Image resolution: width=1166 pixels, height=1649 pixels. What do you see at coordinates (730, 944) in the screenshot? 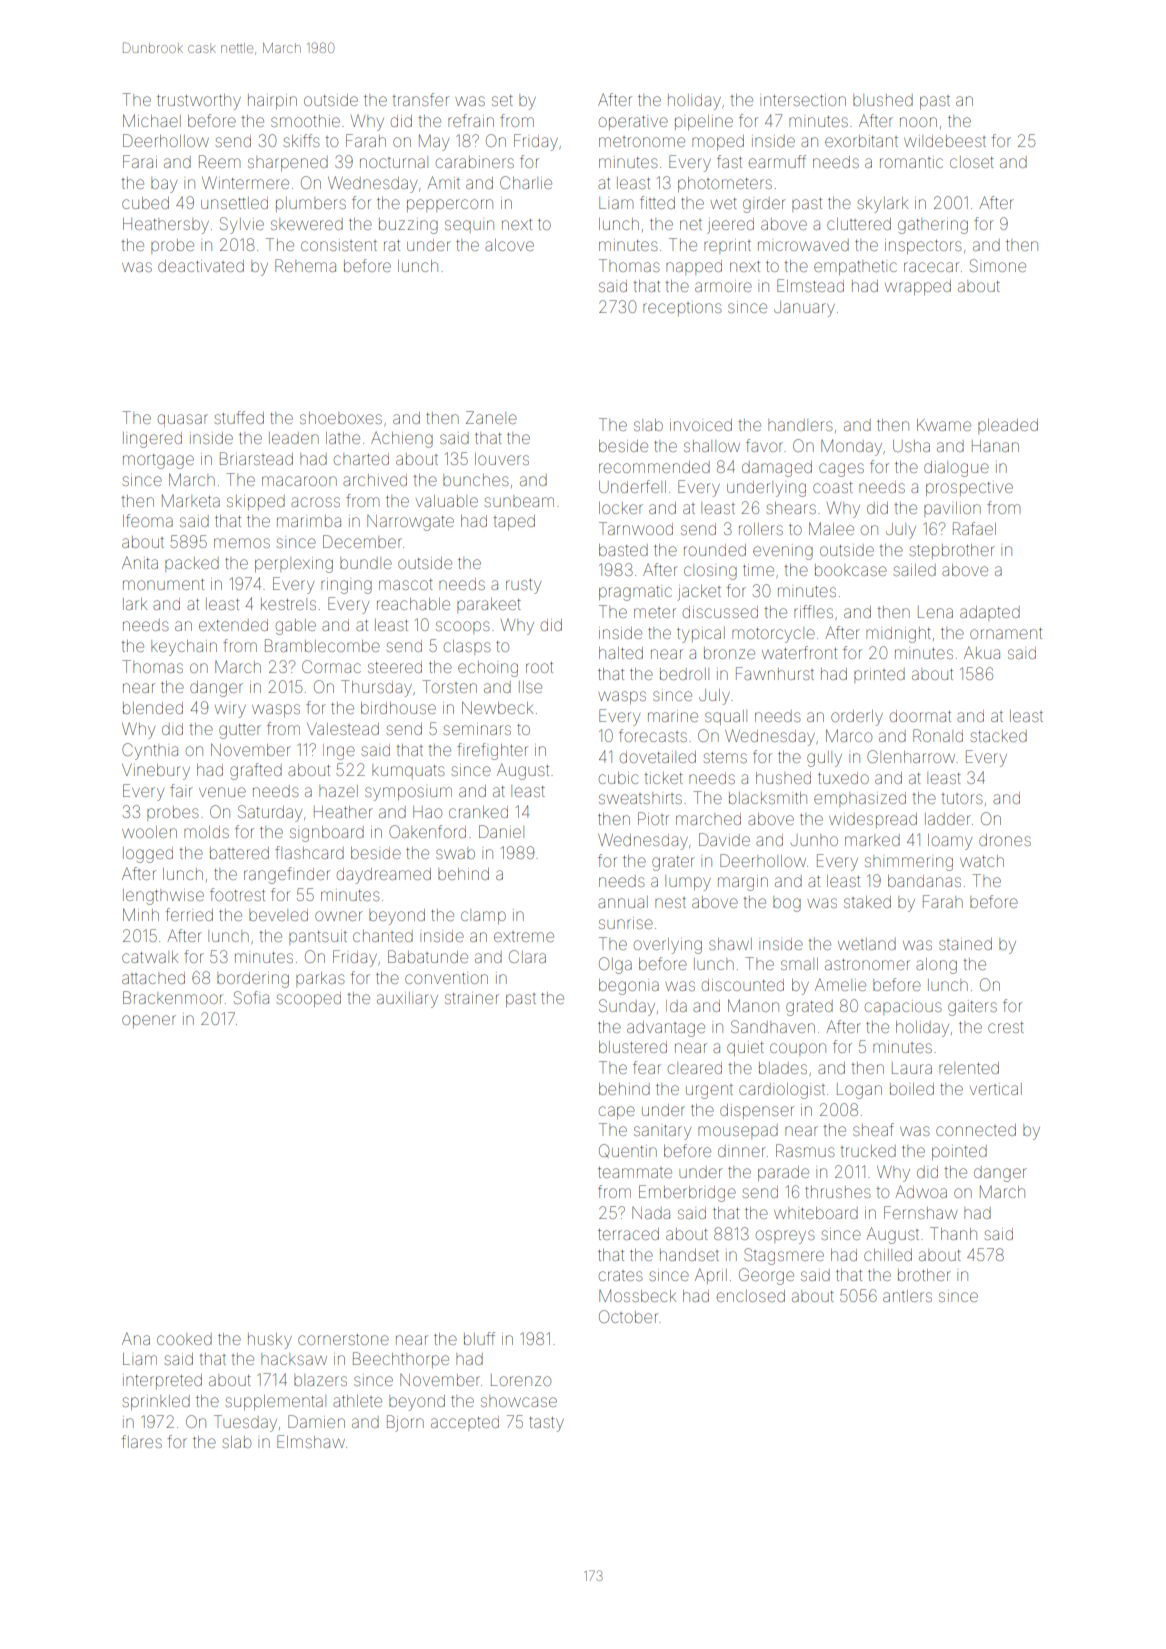
I see `shawl` at bounding box center [730, 944].
